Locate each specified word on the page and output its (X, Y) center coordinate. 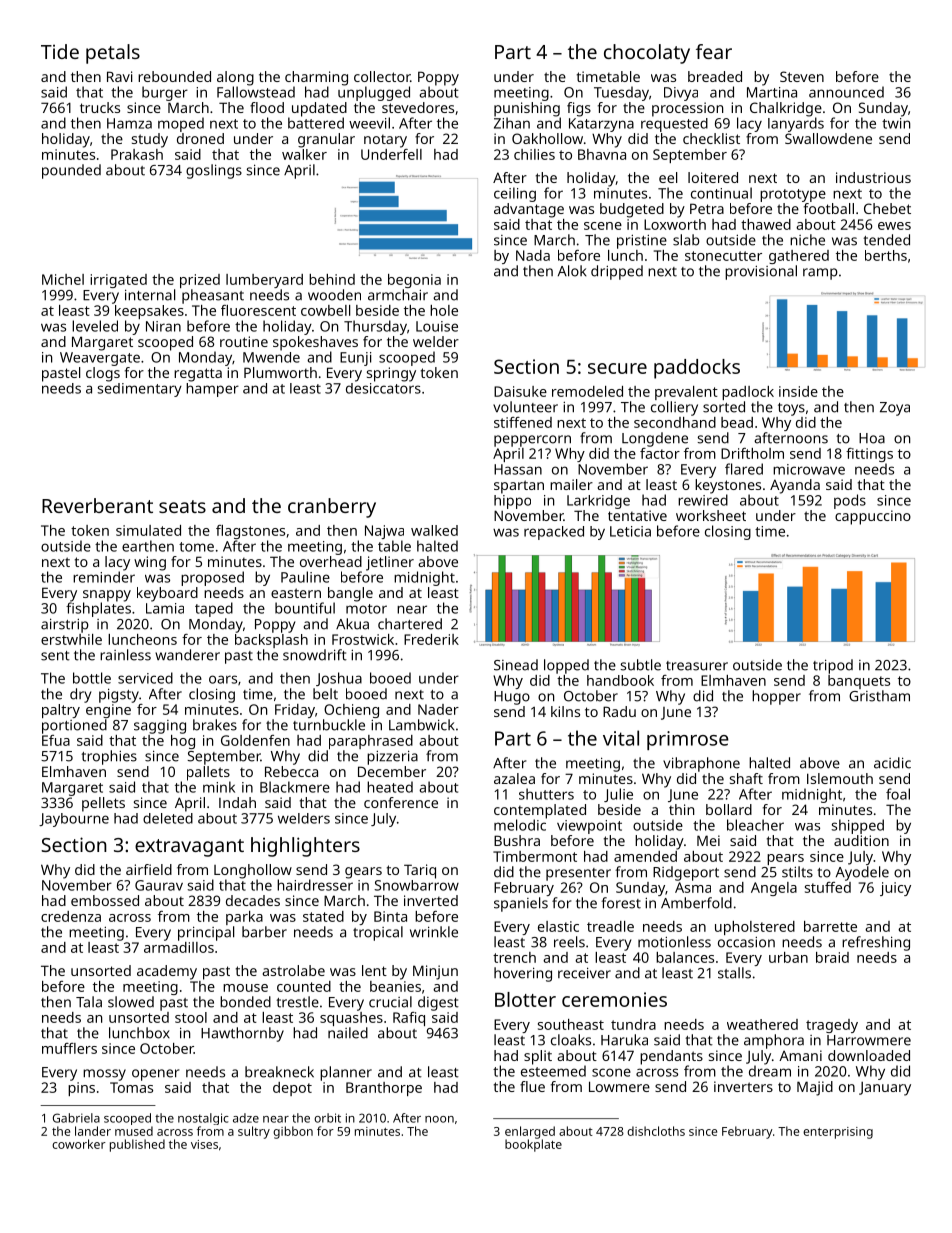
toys (791, 409)
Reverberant (97, 505)
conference (401, 802)
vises (204, 1144)
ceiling (515, 194)
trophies (109, 757)
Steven (802, 76)
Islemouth (840, 778)
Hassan (518, 469)
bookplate (533, 1145)
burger (165, 93)
